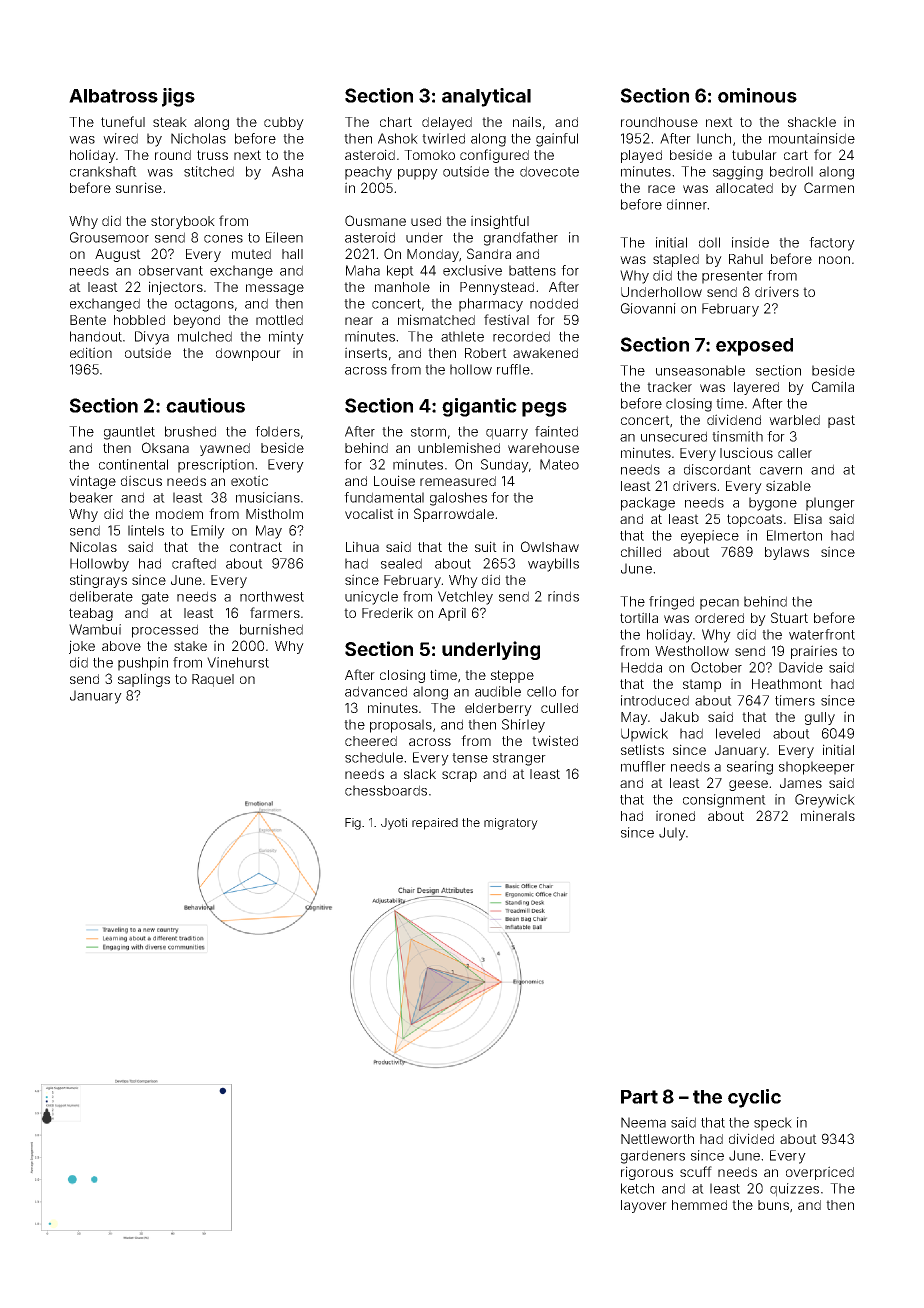 Image resolution: width=924 pixels, height=1308 pixels. What do you see at coordinates (511, 824) in the screenshot?
I see `migratory` at bounding box center [511, 824].
